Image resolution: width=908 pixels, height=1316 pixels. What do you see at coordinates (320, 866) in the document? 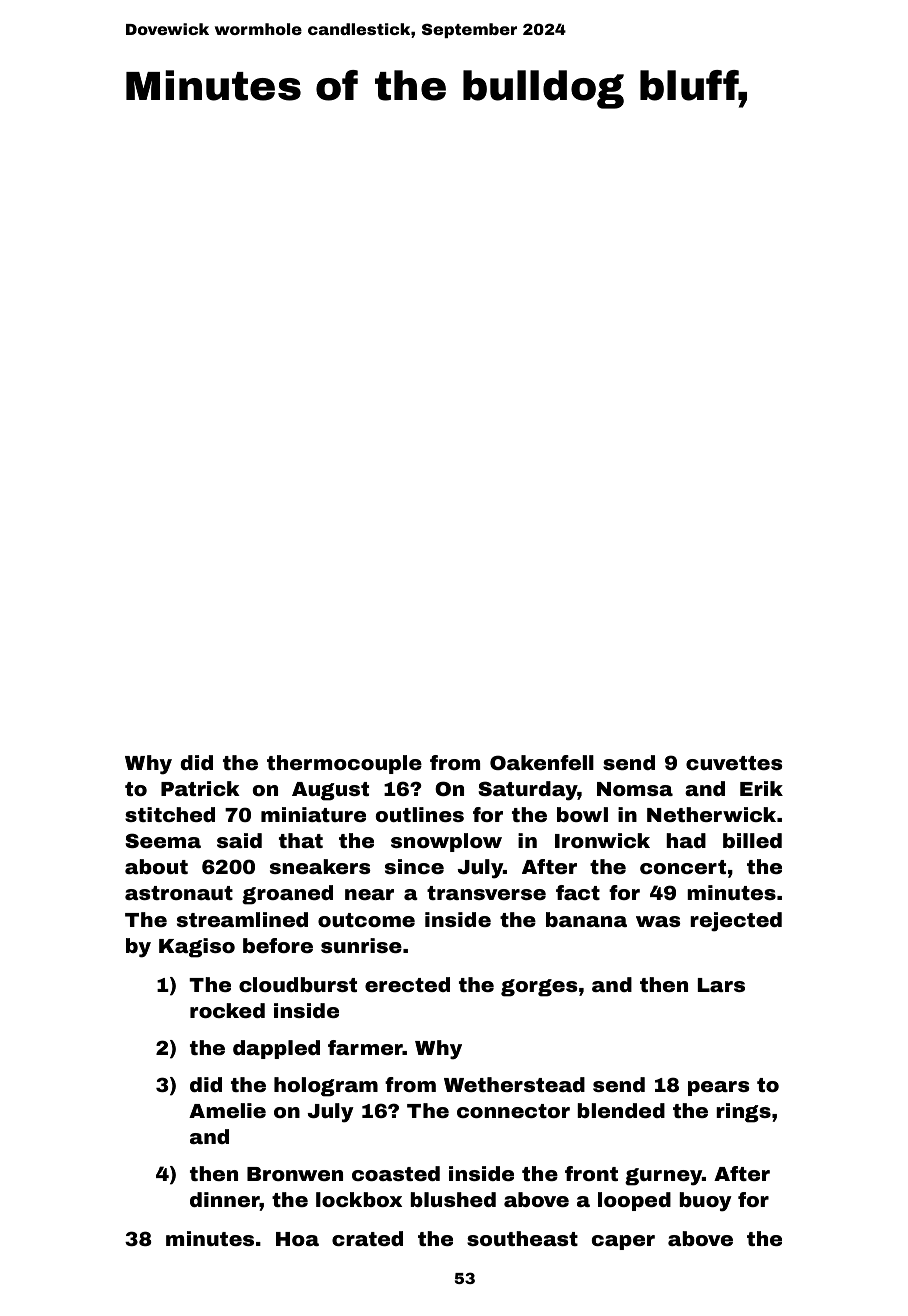
I see `sneakers` at bounding box center [320, 866].
